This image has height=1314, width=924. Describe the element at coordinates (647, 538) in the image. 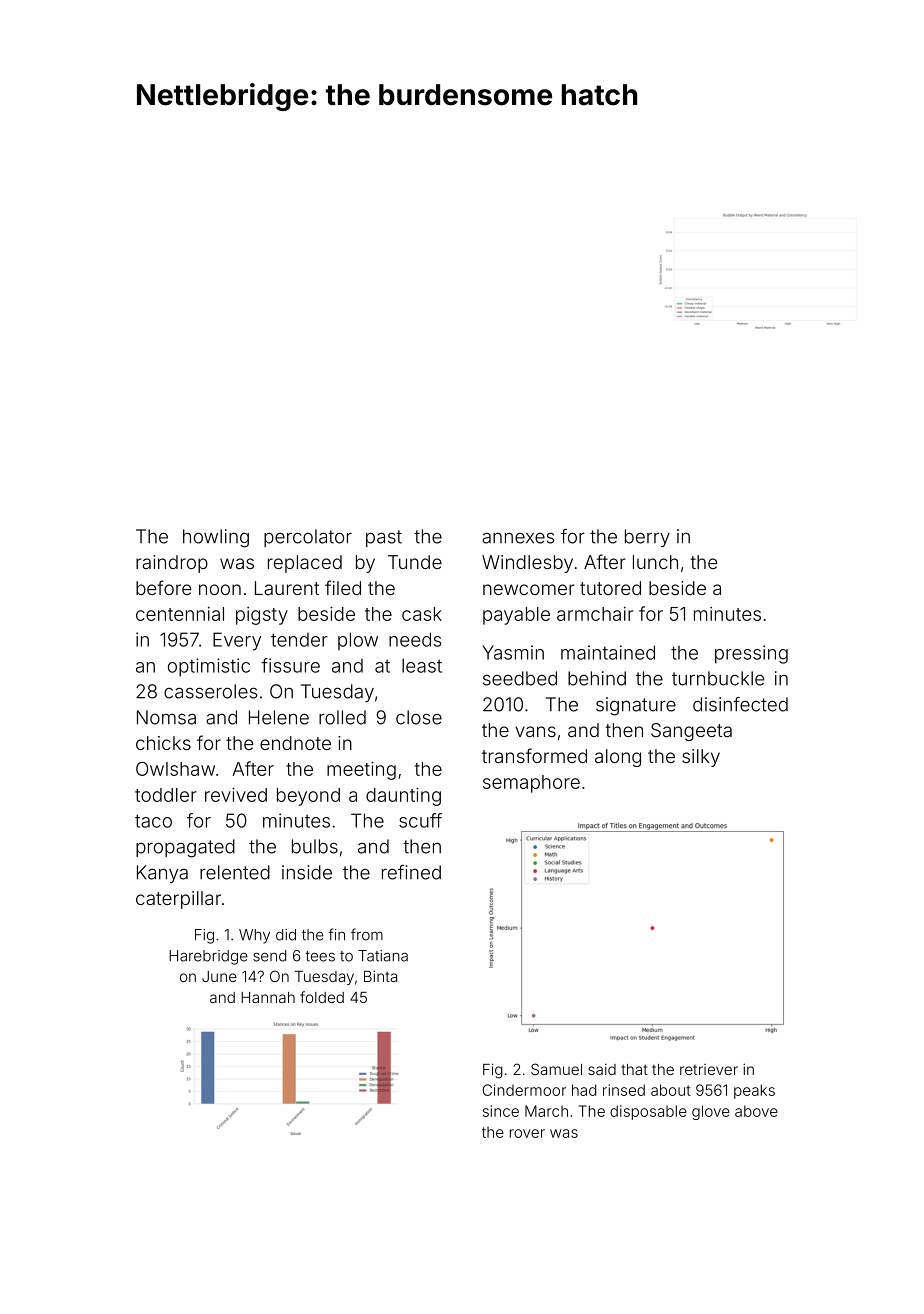

I see `berry` at that location.
